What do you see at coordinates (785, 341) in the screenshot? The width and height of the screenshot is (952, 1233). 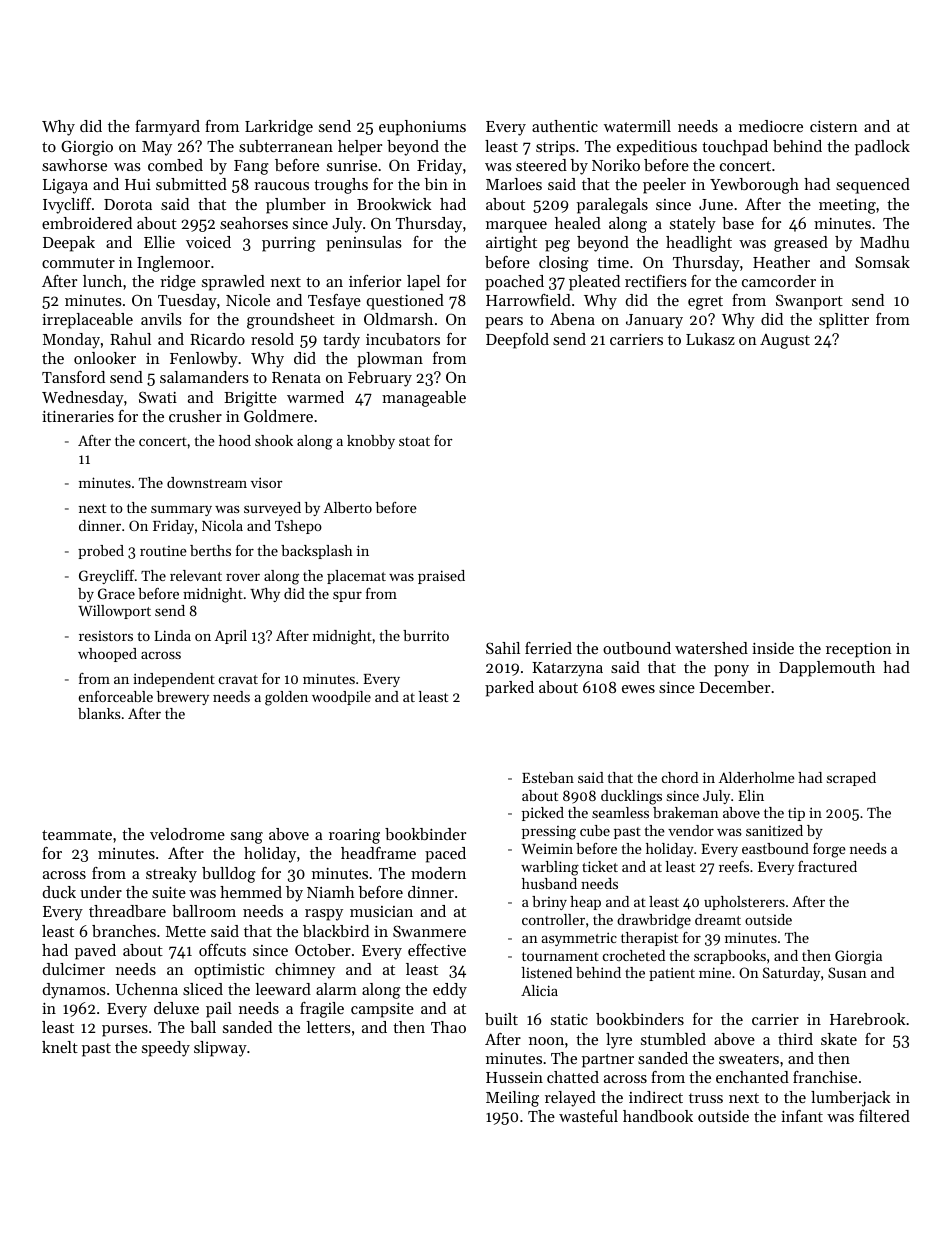 I see `August` at bounding box center [785, 341].
